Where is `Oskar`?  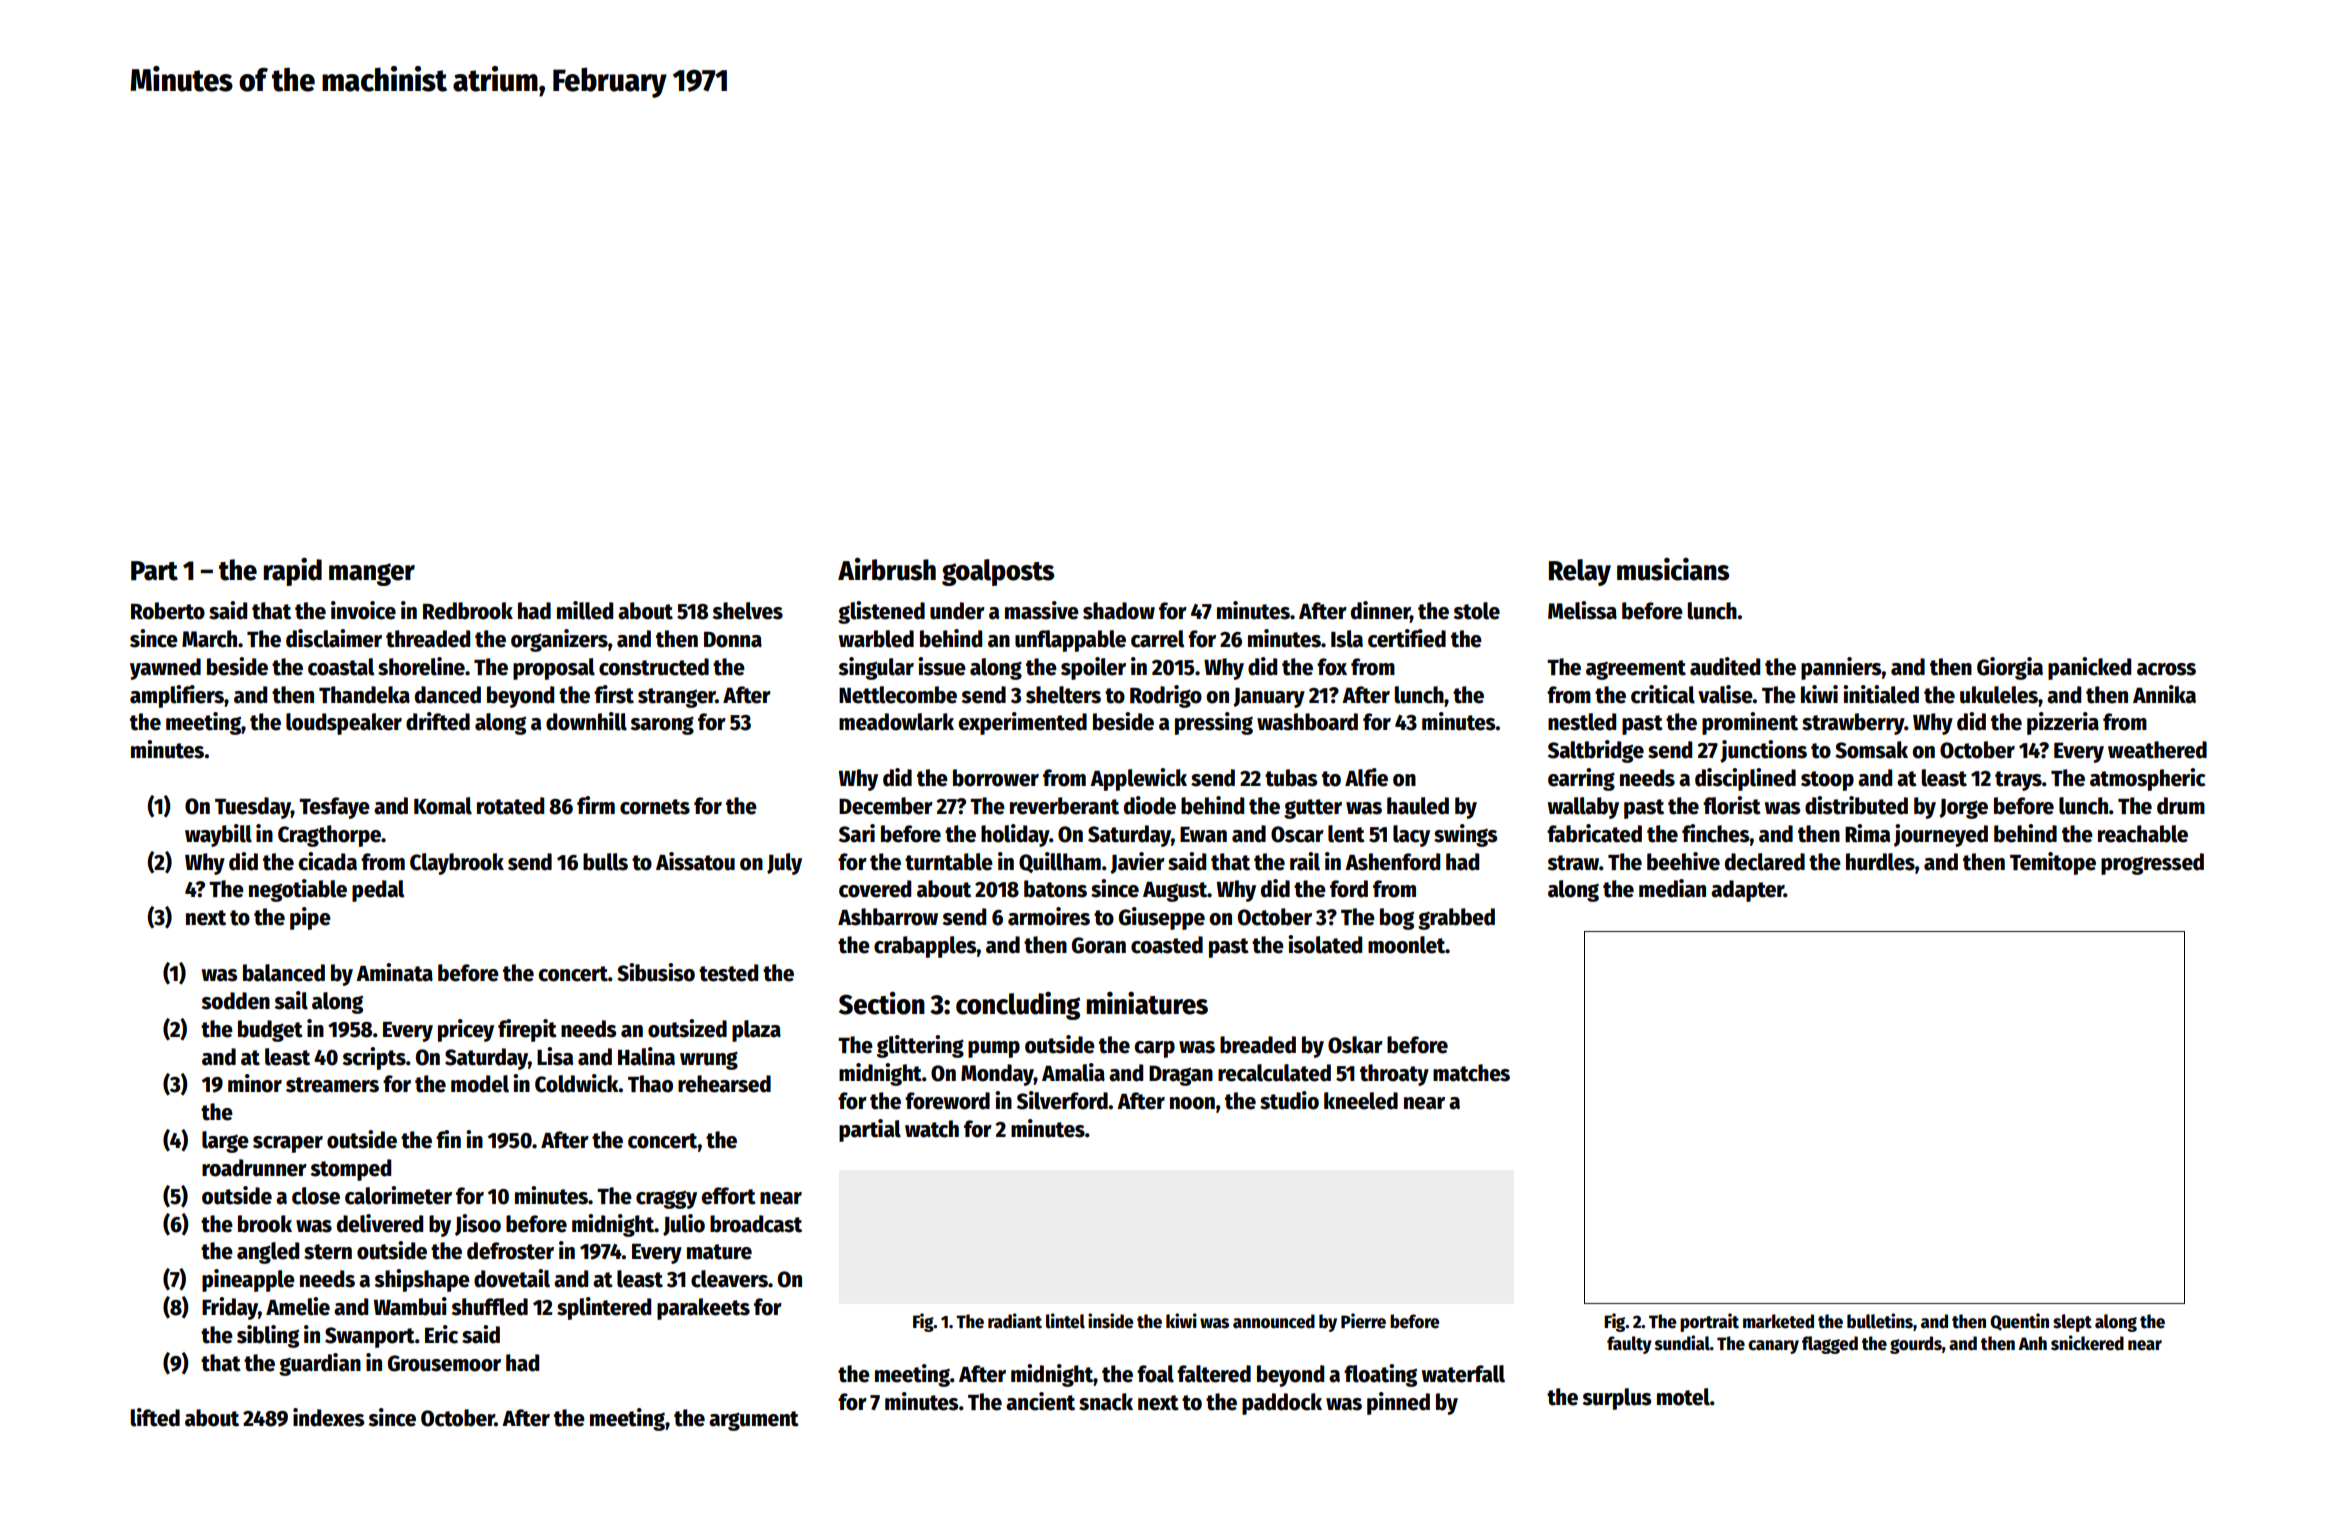
Oskar is located at coordinates (1355, 1045).
